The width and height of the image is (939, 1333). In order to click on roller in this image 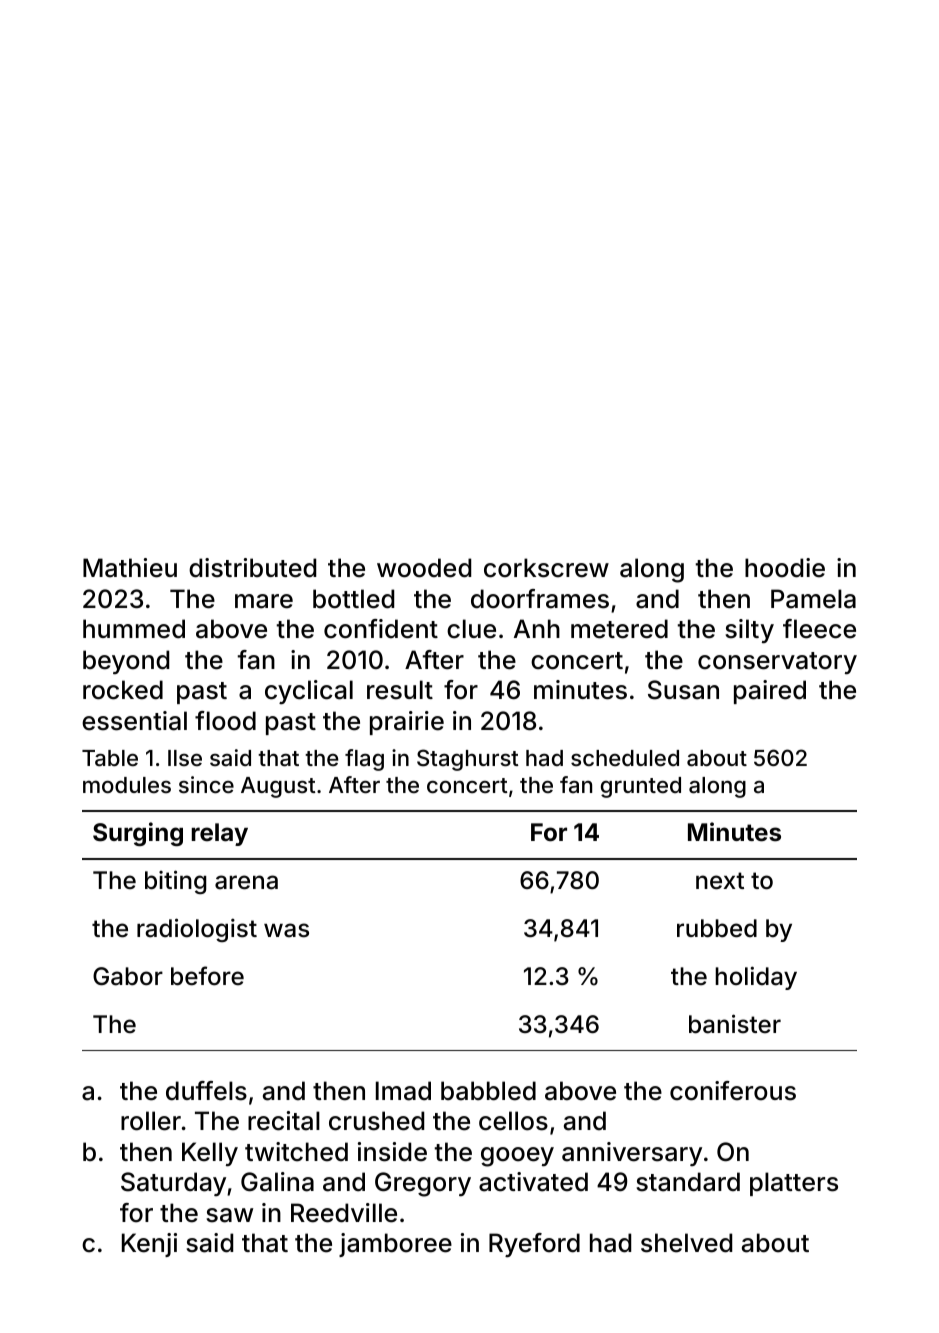, I will do `click(151, 1121)`.
